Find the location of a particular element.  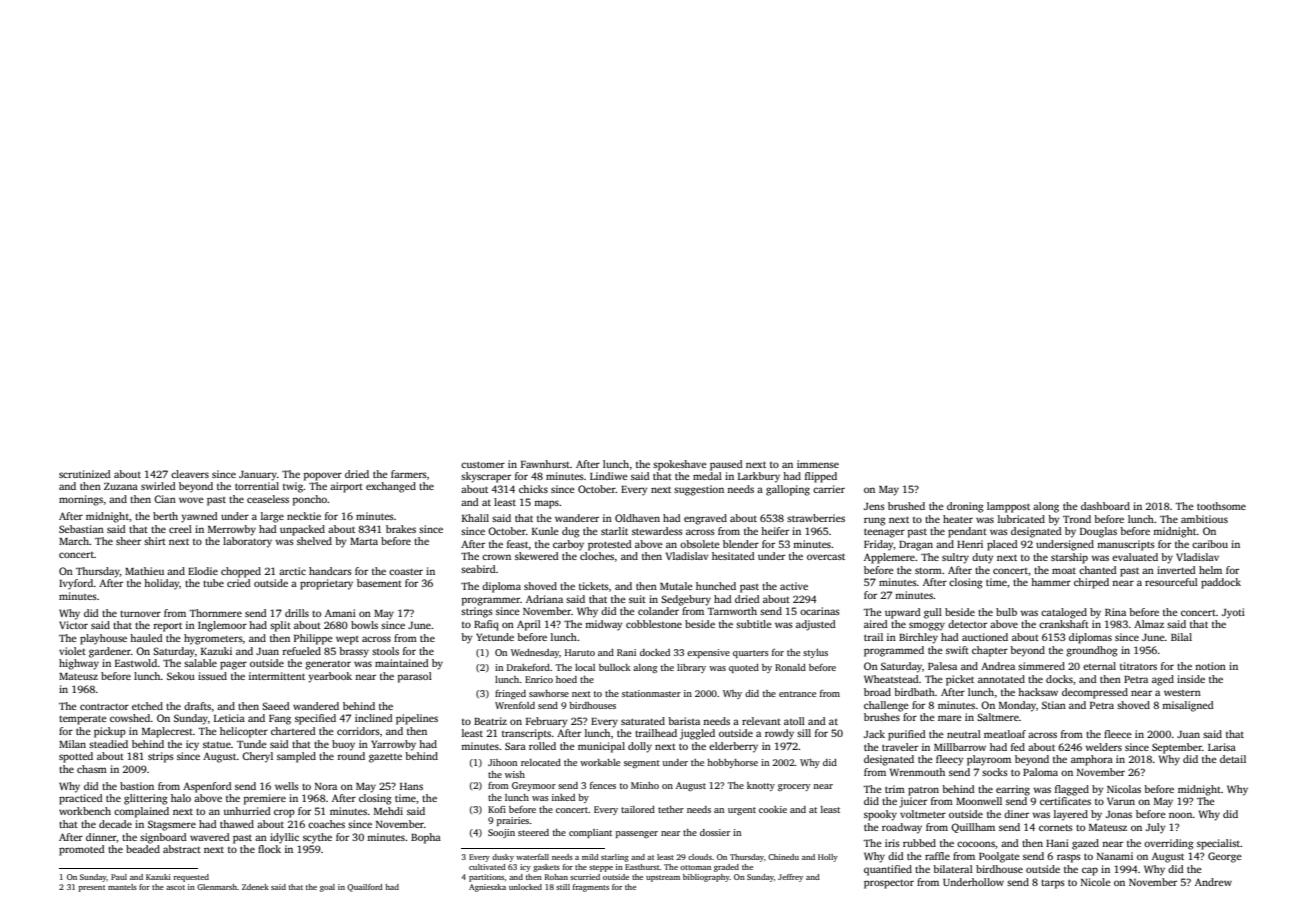

cataloged is located at coordinates (1064, 613).
